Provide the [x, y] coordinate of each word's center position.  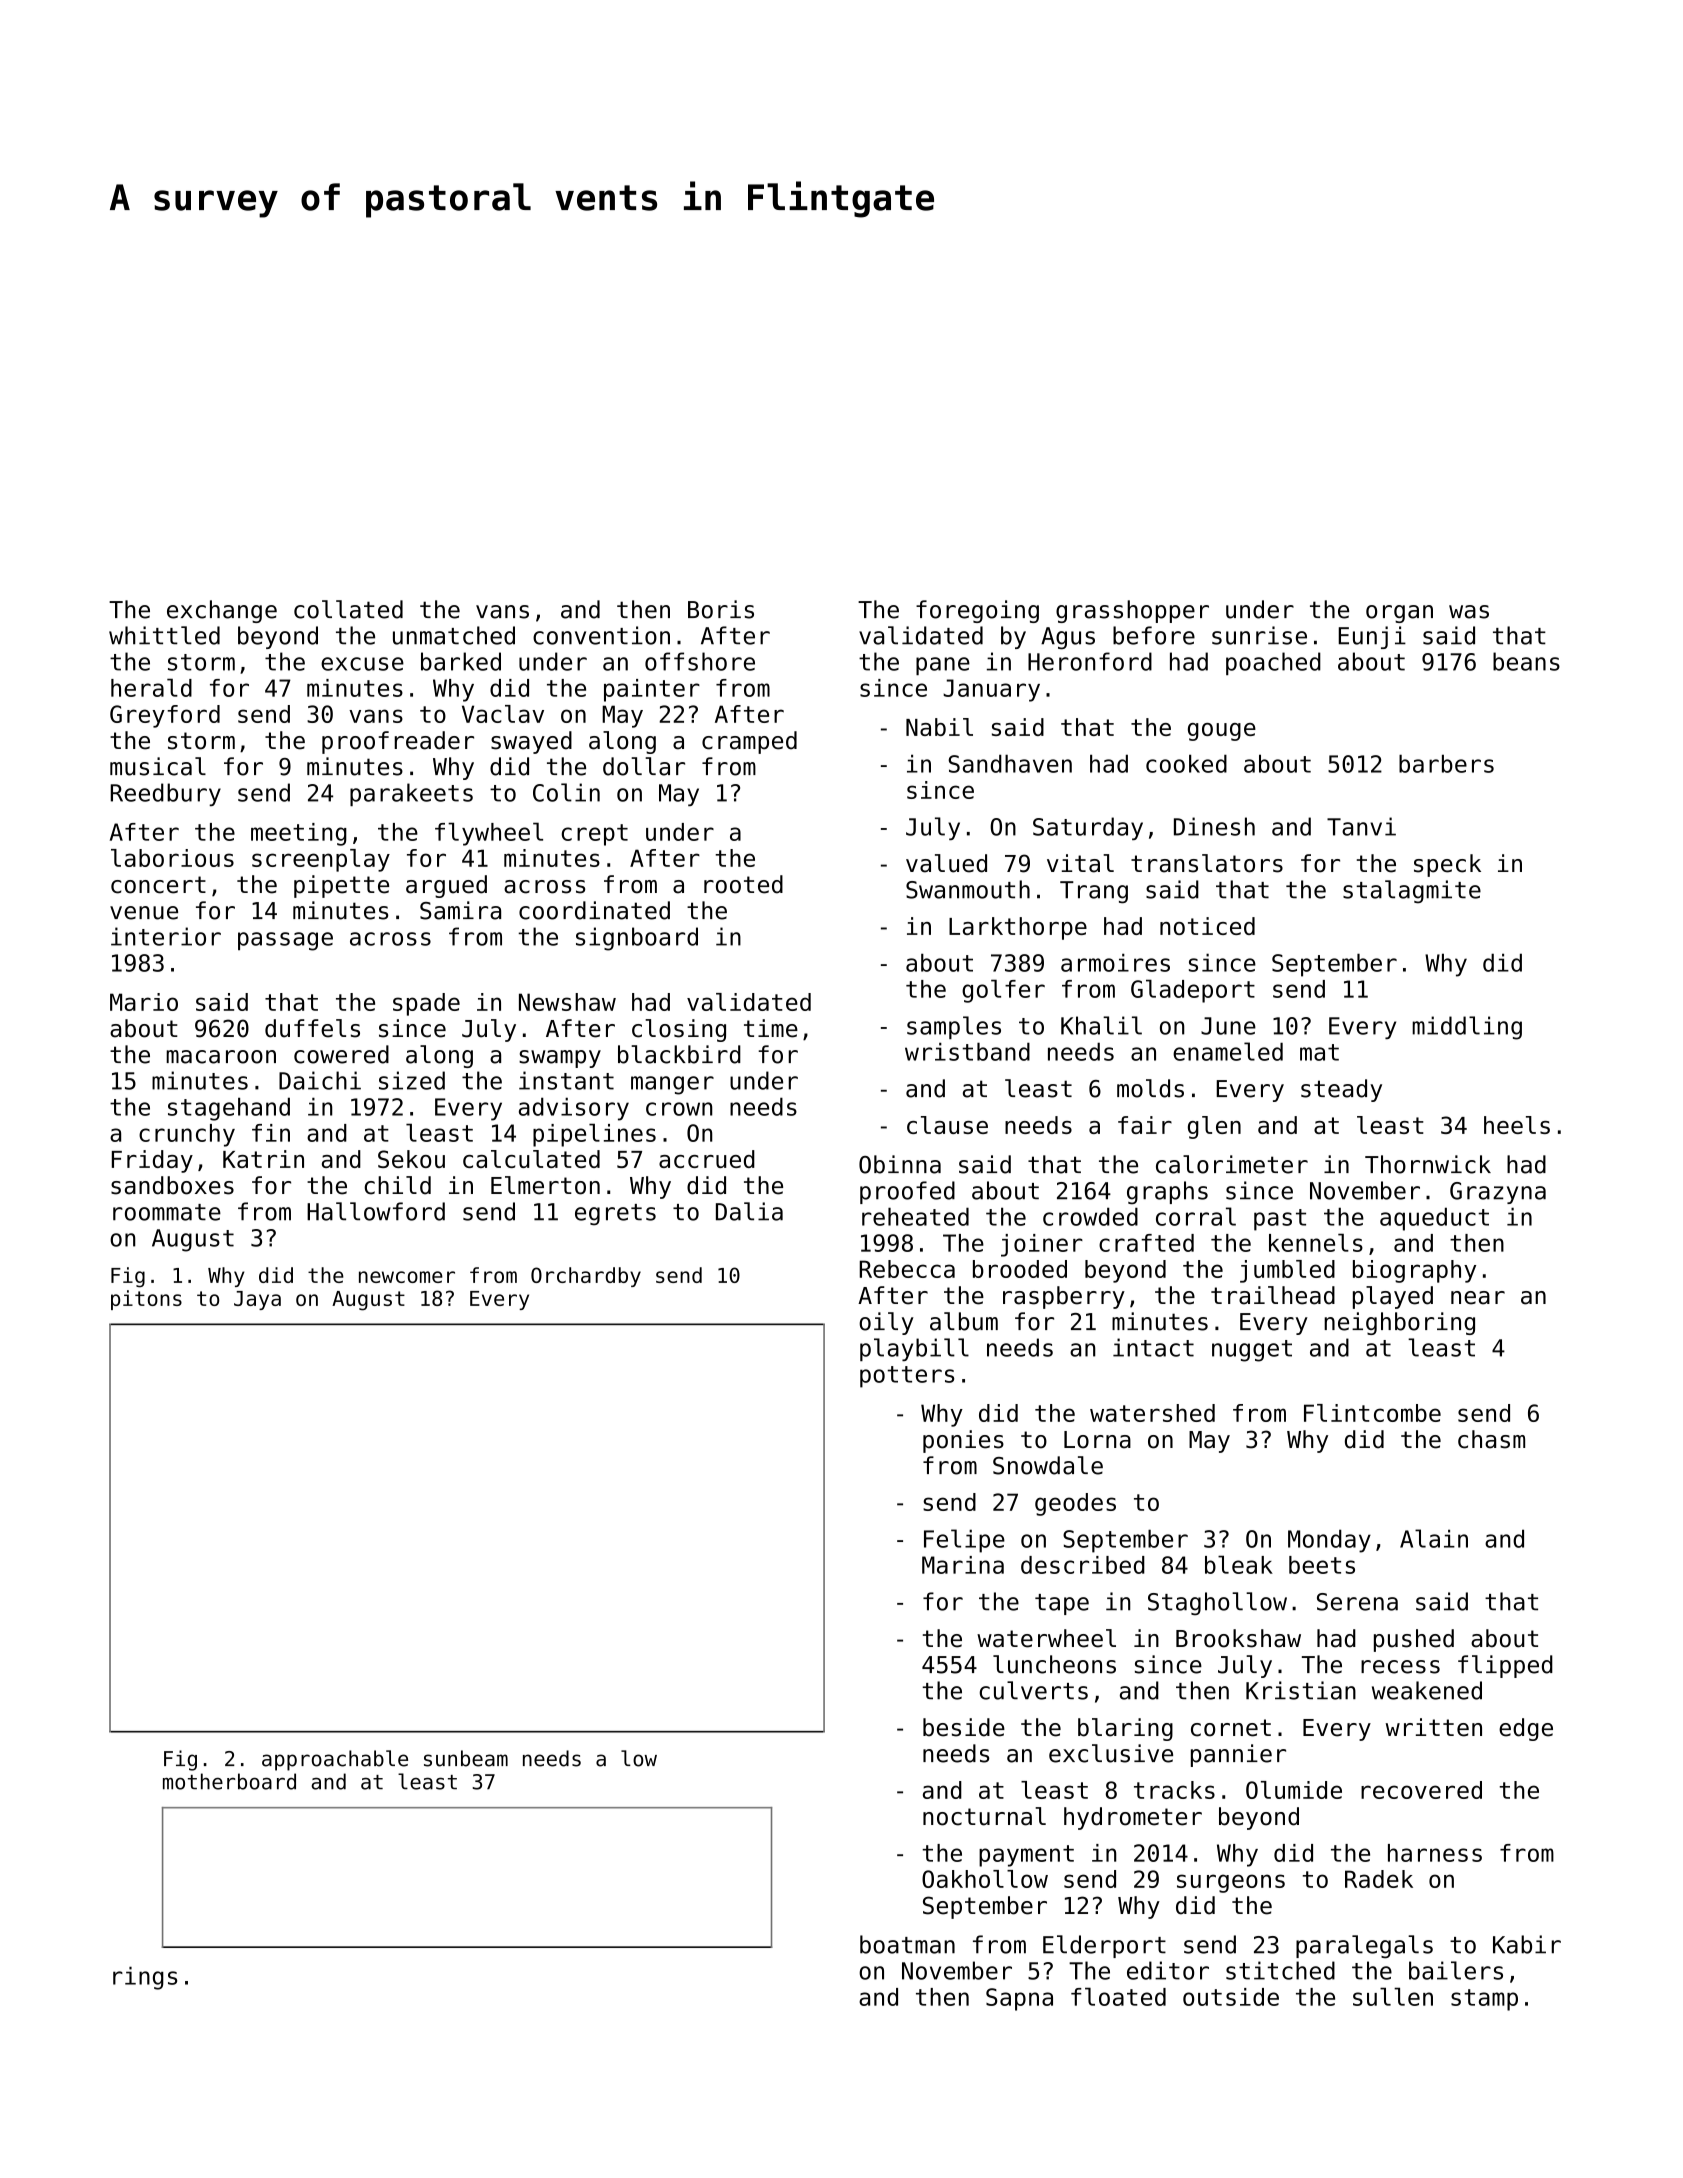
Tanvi [1361, 826]
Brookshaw [1238, 1638]
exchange [222, 611]
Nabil [939, 727]
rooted [743, 884]
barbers [1446, 763]
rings [145, 1978]
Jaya [257, 1300]
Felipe [964, 1541]
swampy [560, 1059]
